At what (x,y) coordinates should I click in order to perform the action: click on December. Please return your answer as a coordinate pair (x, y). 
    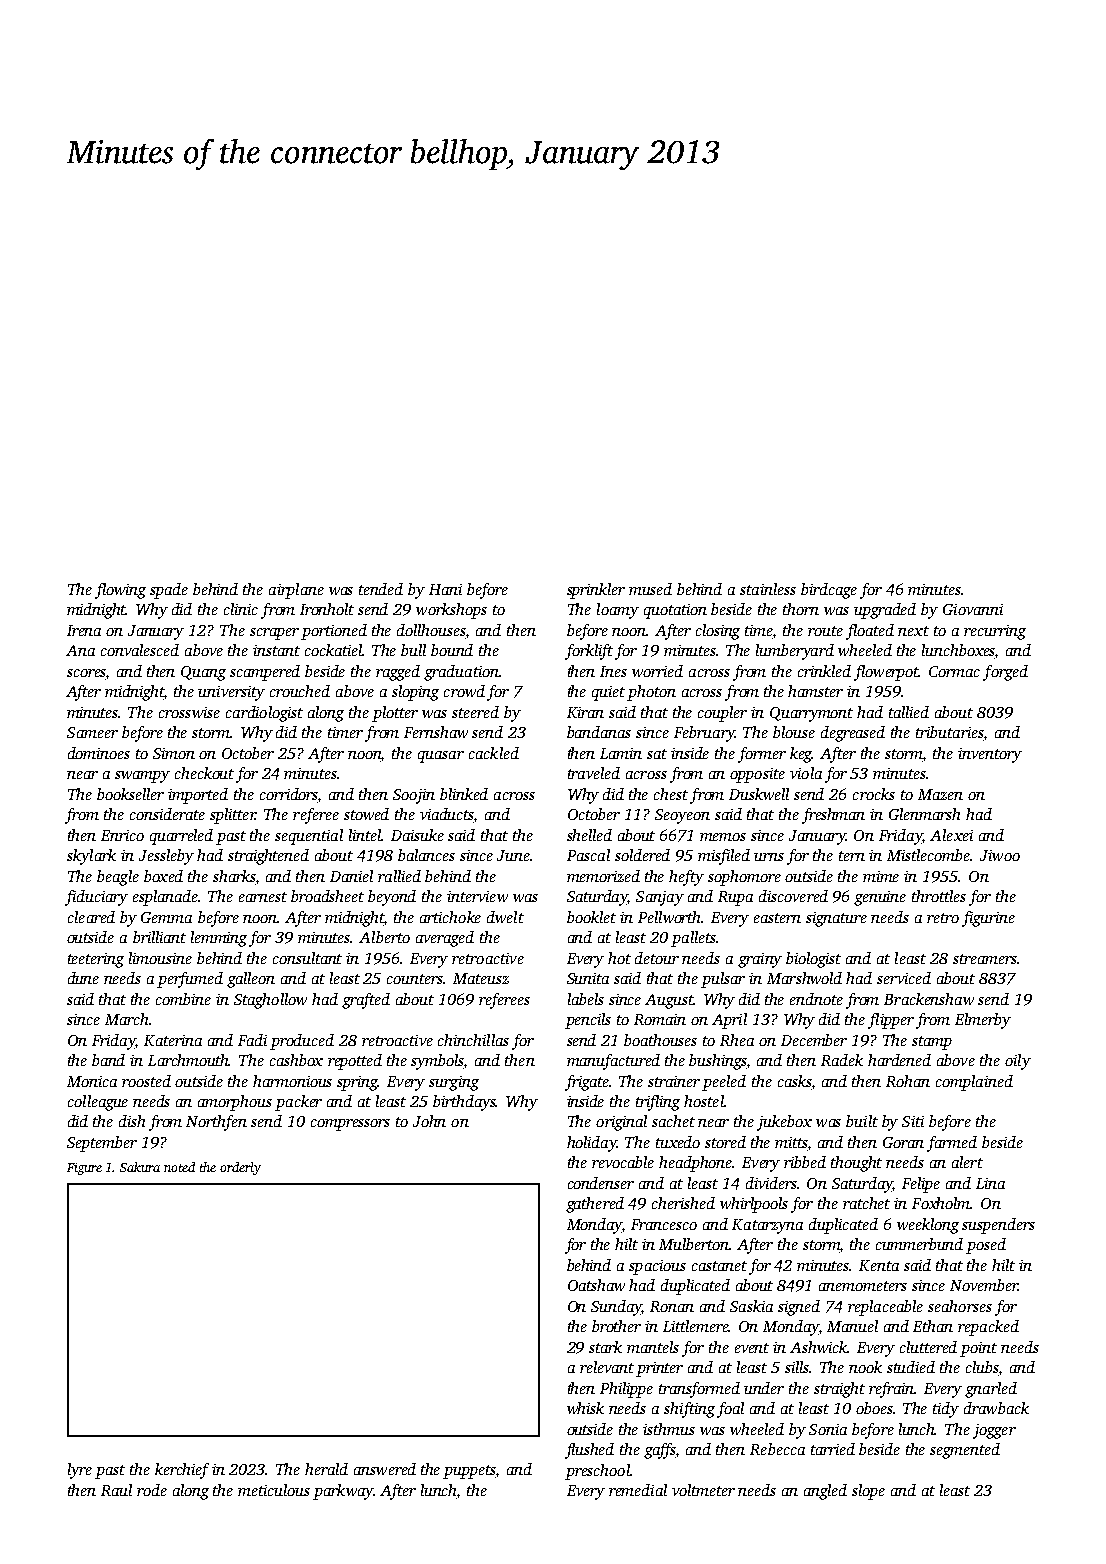
    Looking at the image, I should click on (814, 1040).
